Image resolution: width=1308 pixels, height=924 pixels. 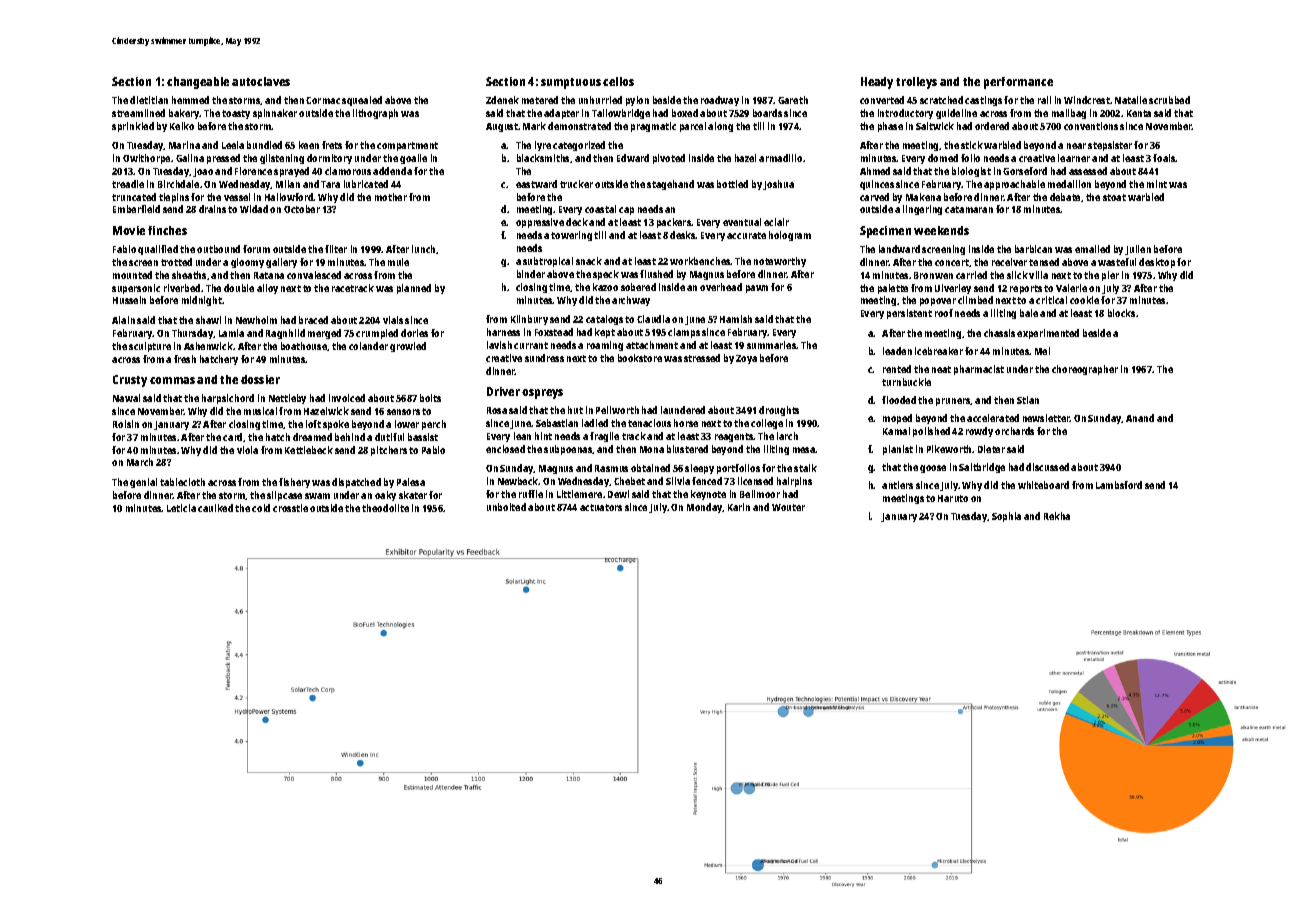 I want to click on archway, so click(x=631, y=301).
